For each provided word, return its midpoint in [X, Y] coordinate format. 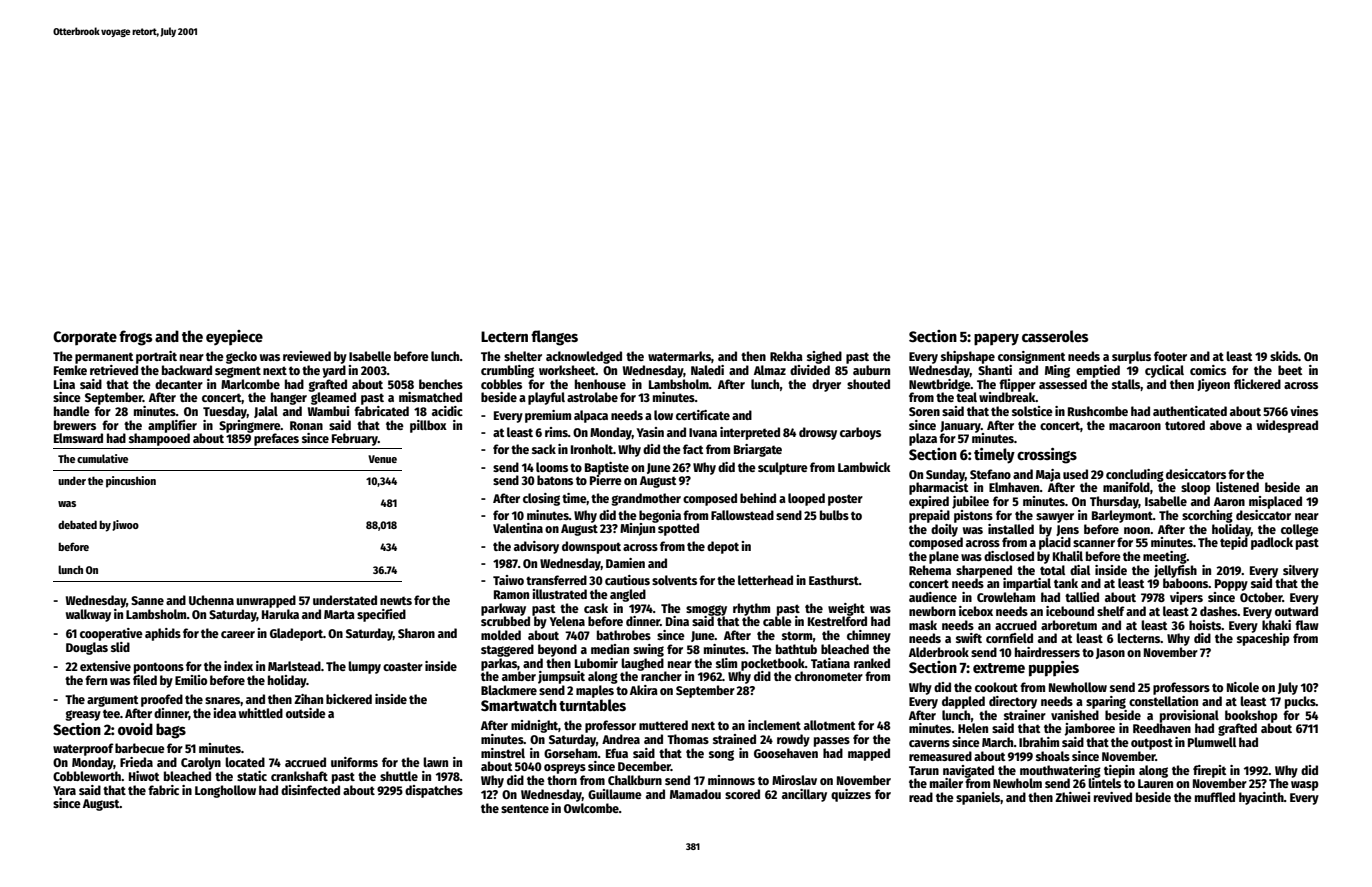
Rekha [786, 356]
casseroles [1055, 336]
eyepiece [234, 337]
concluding [1135, 475]
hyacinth [1261, 798]
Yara [64, 790]
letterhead [765, 580]
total [1052, 570]
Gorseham [571, 753]
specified [381, 615]
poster [845, 500]
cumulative [102, 458]
